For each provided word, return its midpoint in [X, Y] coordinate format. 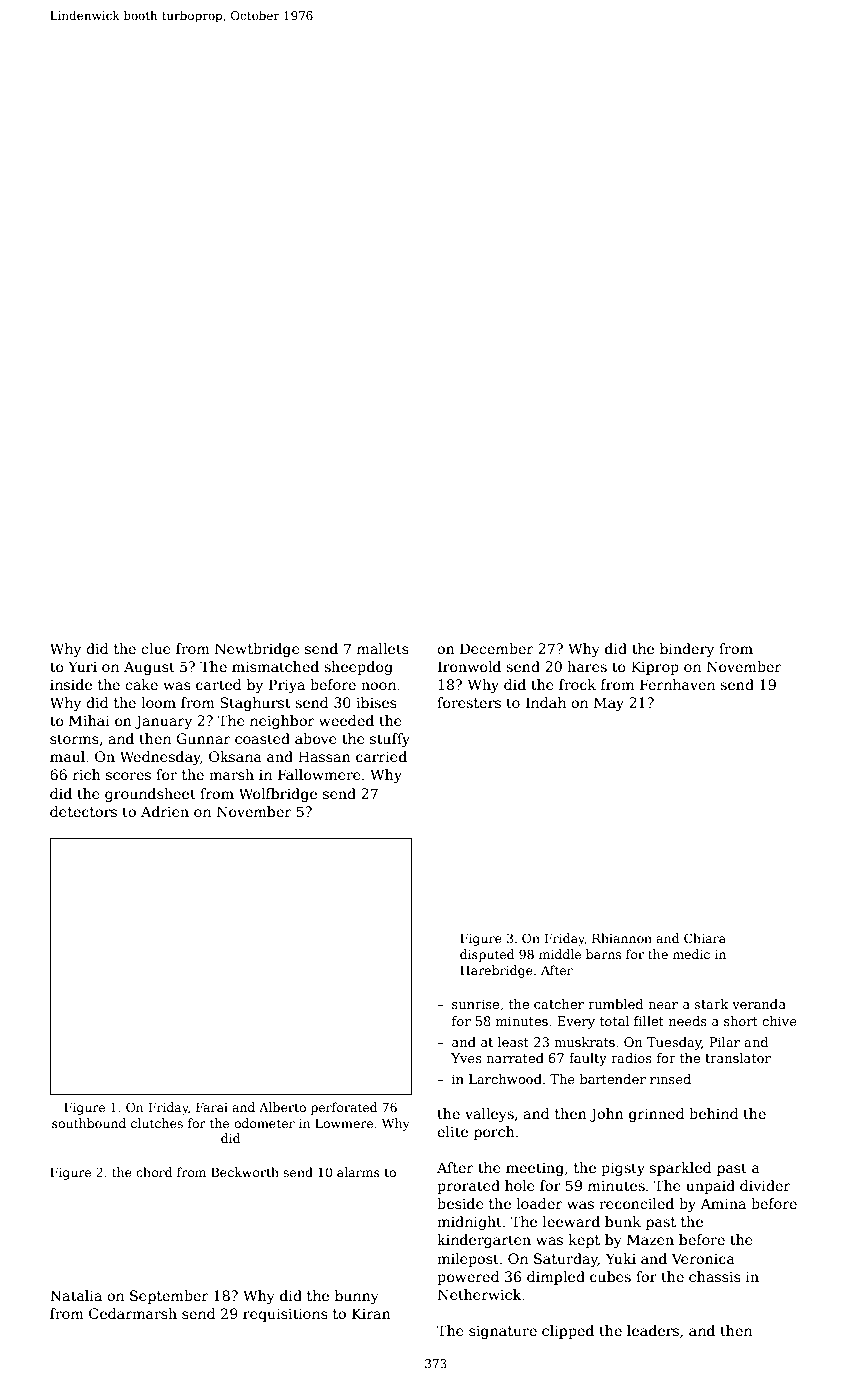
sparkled [681, 1169]
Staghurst [255, 704]
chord [154, 1172]
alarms [358, 1172]
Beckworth [245, 1172]
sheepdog [358, 668]
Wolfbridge [278, 795]
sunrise [475, 1004]
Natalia [76, 1295]
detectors [83, 811]
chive [779, 1021]
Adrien [165, 811]
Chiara [705, 938]
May [609, 704]
